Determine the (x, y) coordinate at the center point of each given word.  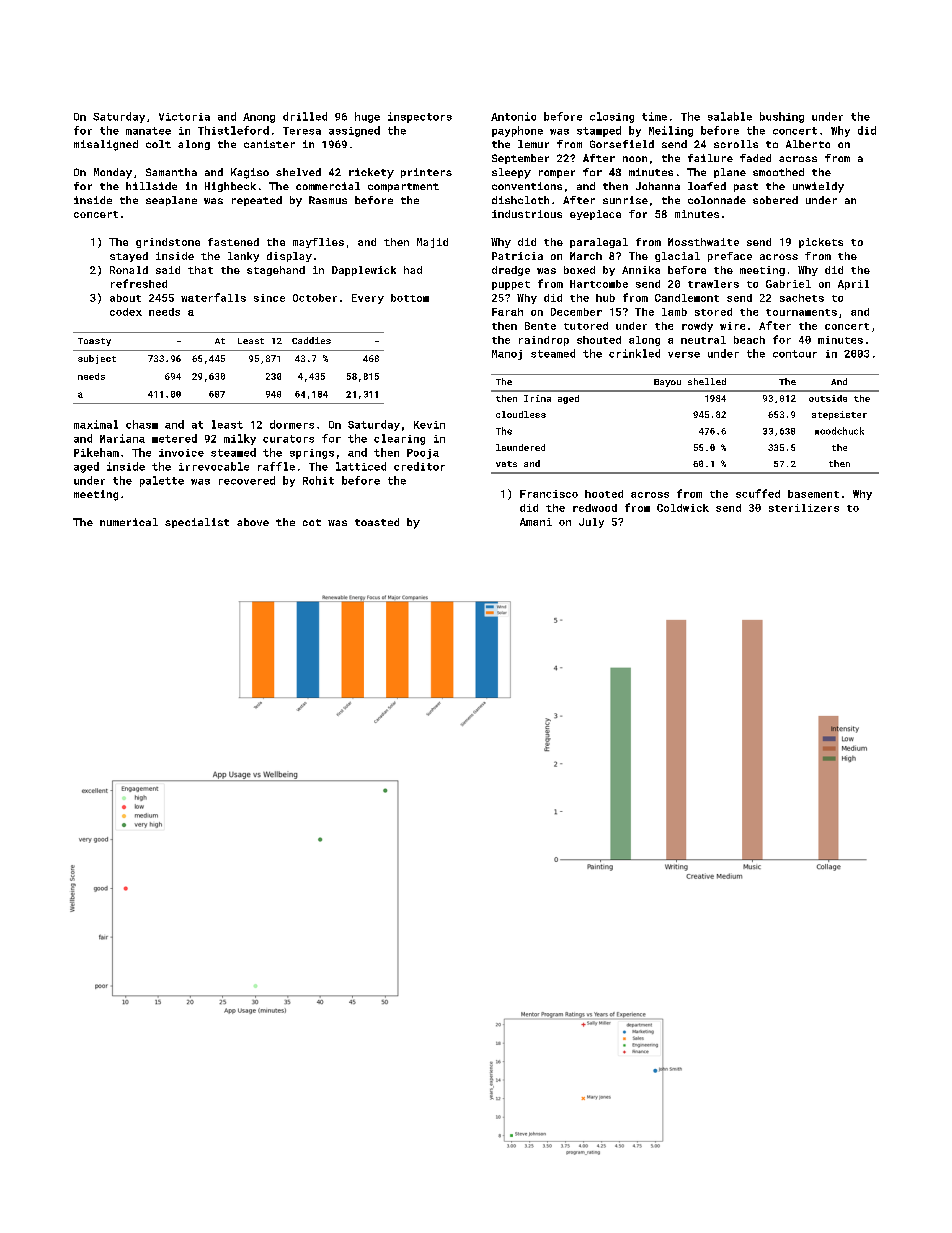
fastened (233, 242)
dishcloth (520, 200)
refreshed (139, 283)
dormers (292, 424)
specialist (197, 523)
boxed (579, 270)
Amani (536, 522)
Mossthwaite (703, 242)
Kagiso (250, 173)
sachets (802, 298)
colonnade (717, 200)
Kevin (429, 425)
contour (795, 354)
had (413, 270)
